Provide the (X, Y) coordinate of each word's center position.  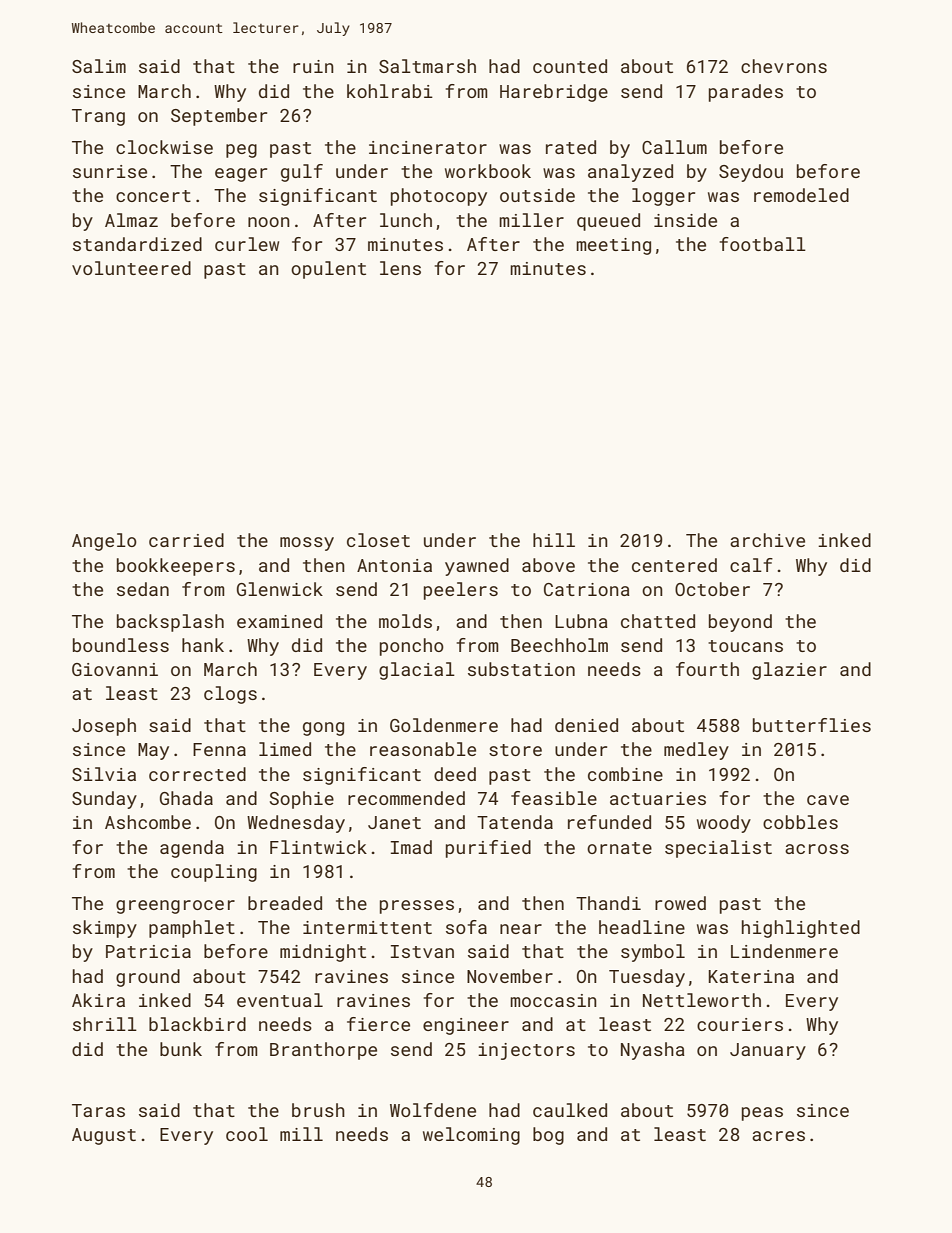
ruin (313, 66)
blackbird (197, 1024)
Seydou (751, 173)
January (768, 1051)
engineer (466, 1026)
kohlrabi (390, 91)
